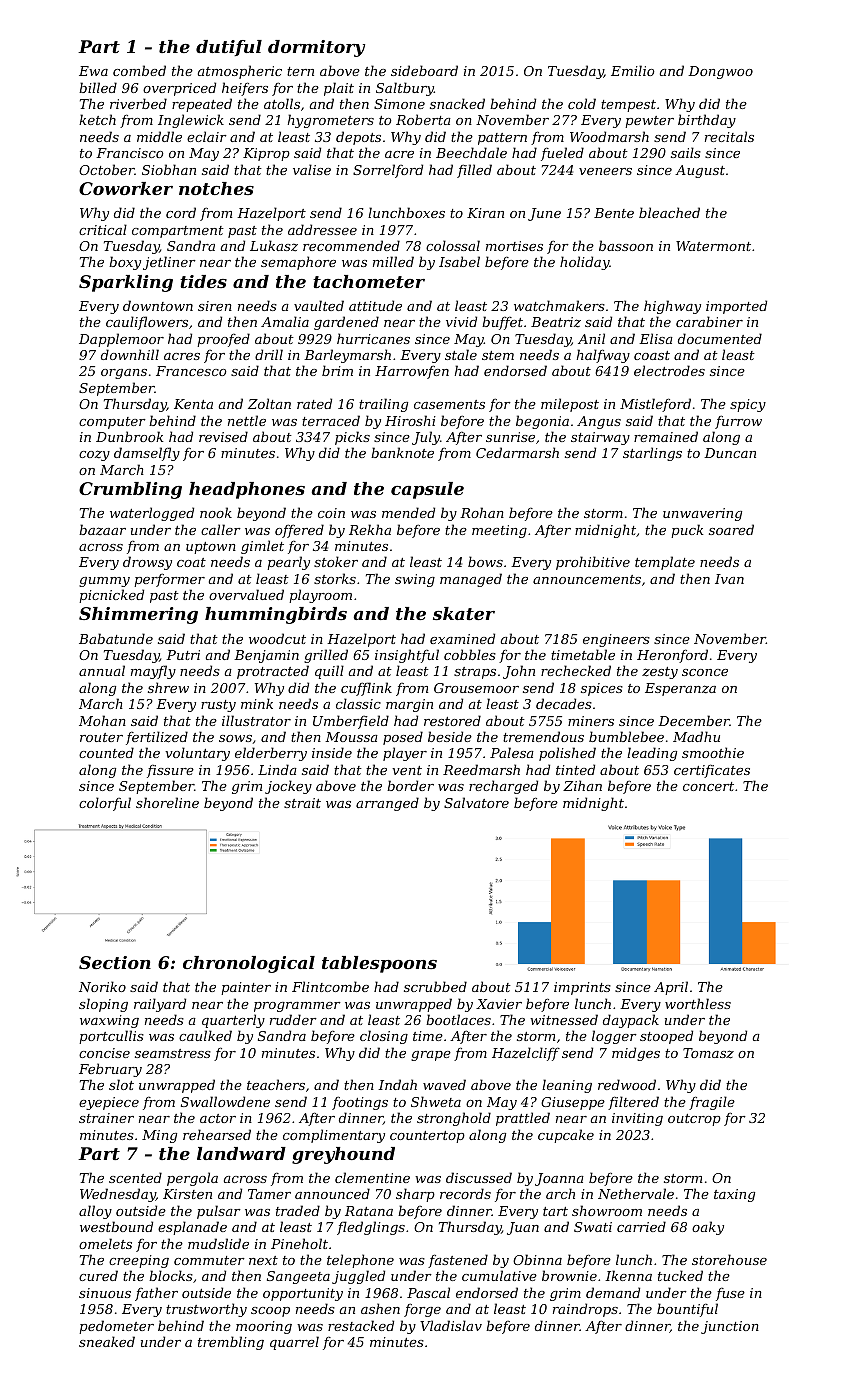  What do you see at coordinates (288, 563) in the screenshot?
I see `pearly` at bounding box center [288, 563].
